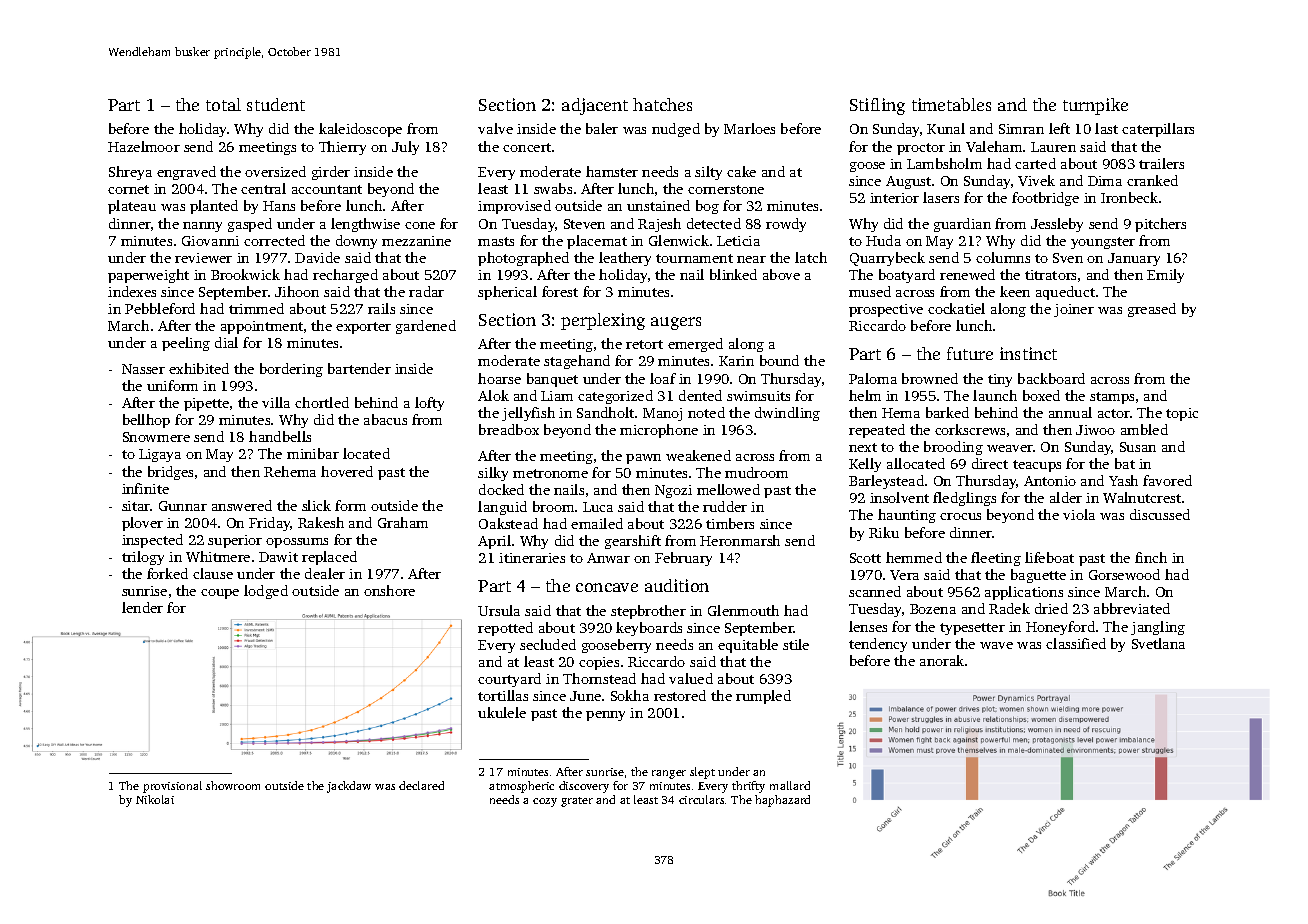 The height and width of the screenshot is (924, 1308). What do you see at coordinates (630, 695) in the screenshot?
I see `Sokha` at bounding box center [630, 695].
